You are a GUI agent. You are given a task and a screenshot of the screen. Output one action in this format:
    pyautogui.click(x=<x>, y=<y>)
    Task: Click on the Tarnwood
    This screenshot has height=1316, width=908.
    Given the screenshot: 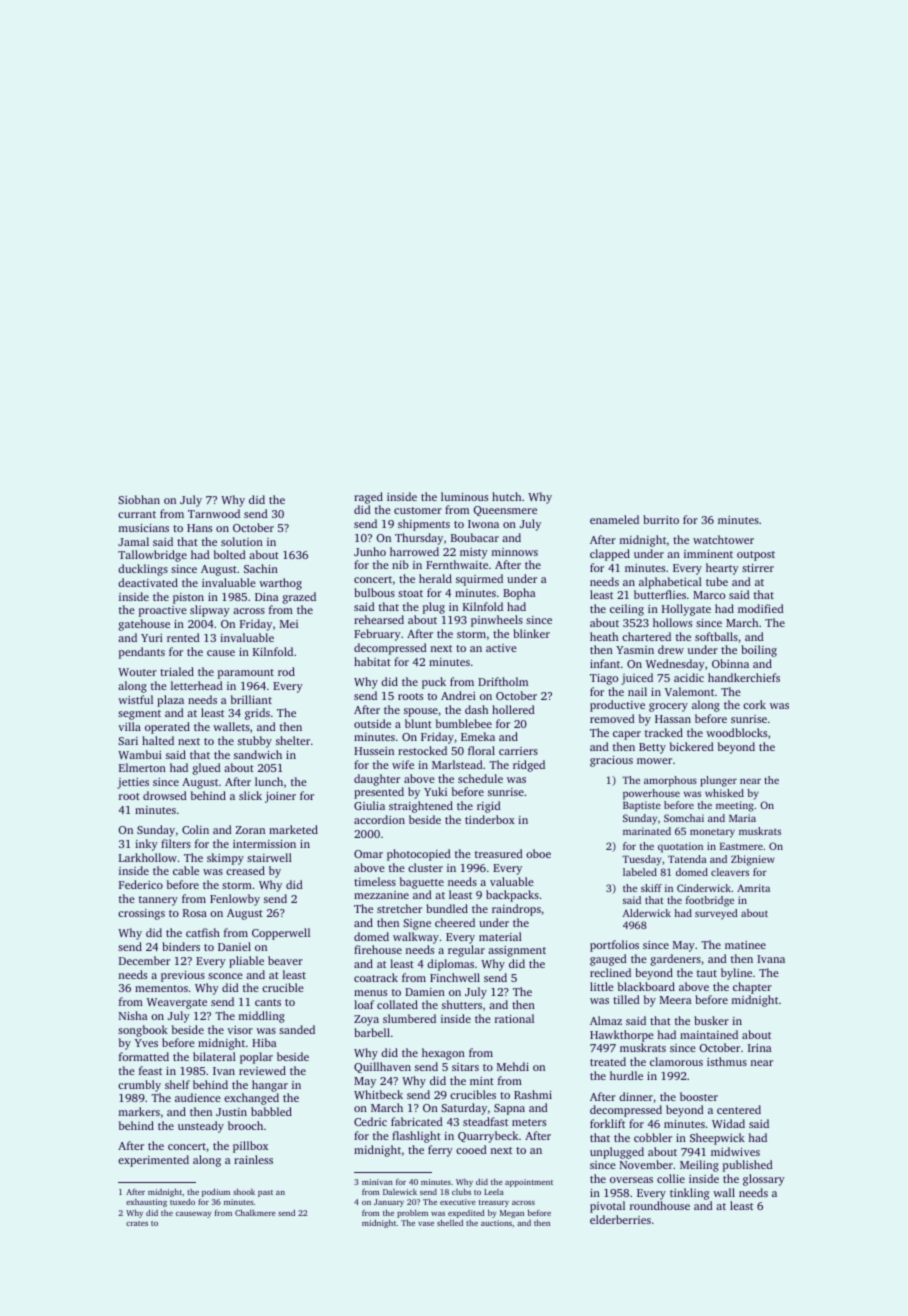 What is the action you would take?
    pyautogui.click(x=214, y=513)
